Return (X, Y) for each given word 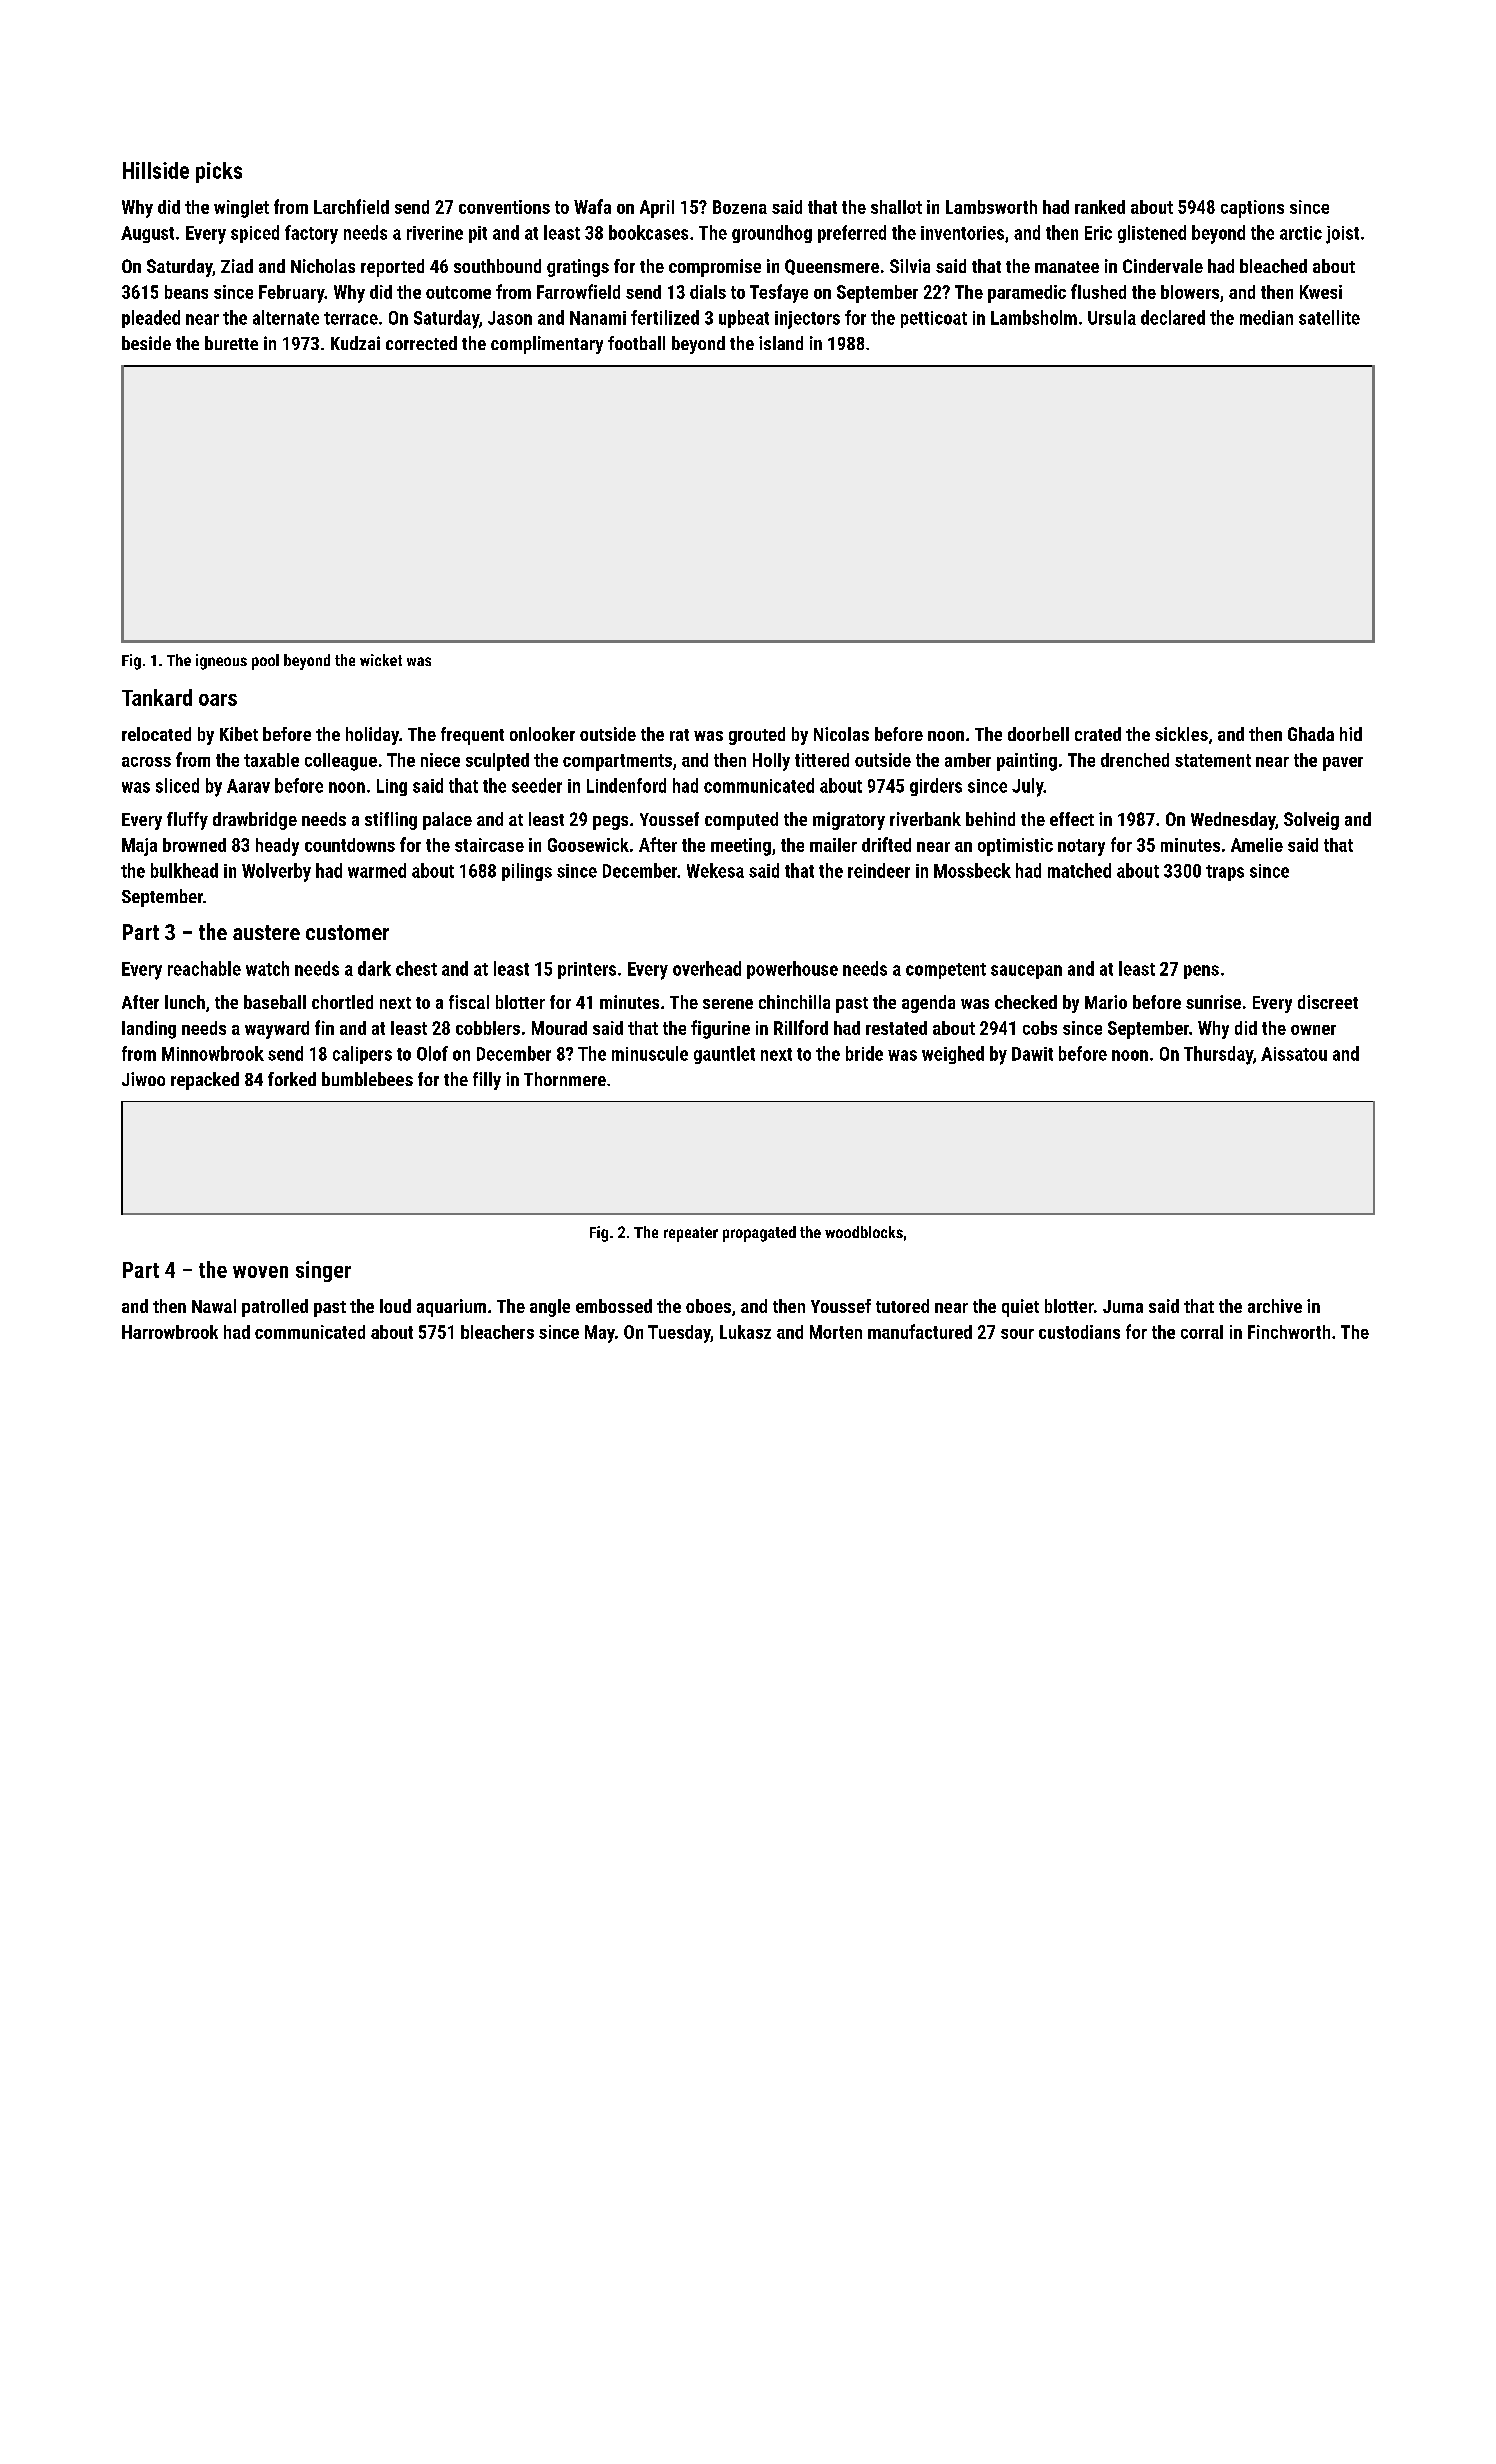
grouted (757, 736)
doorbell (1038, 734)
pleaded (151, 319)
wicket (381, 660)
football (636, 343)
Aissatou (1294, 1054)
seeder (537, 785)
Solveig (1311, 821)
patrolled (275, 1308)
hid (1351, 734)
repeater (691, 1234)
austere (266, 932)
